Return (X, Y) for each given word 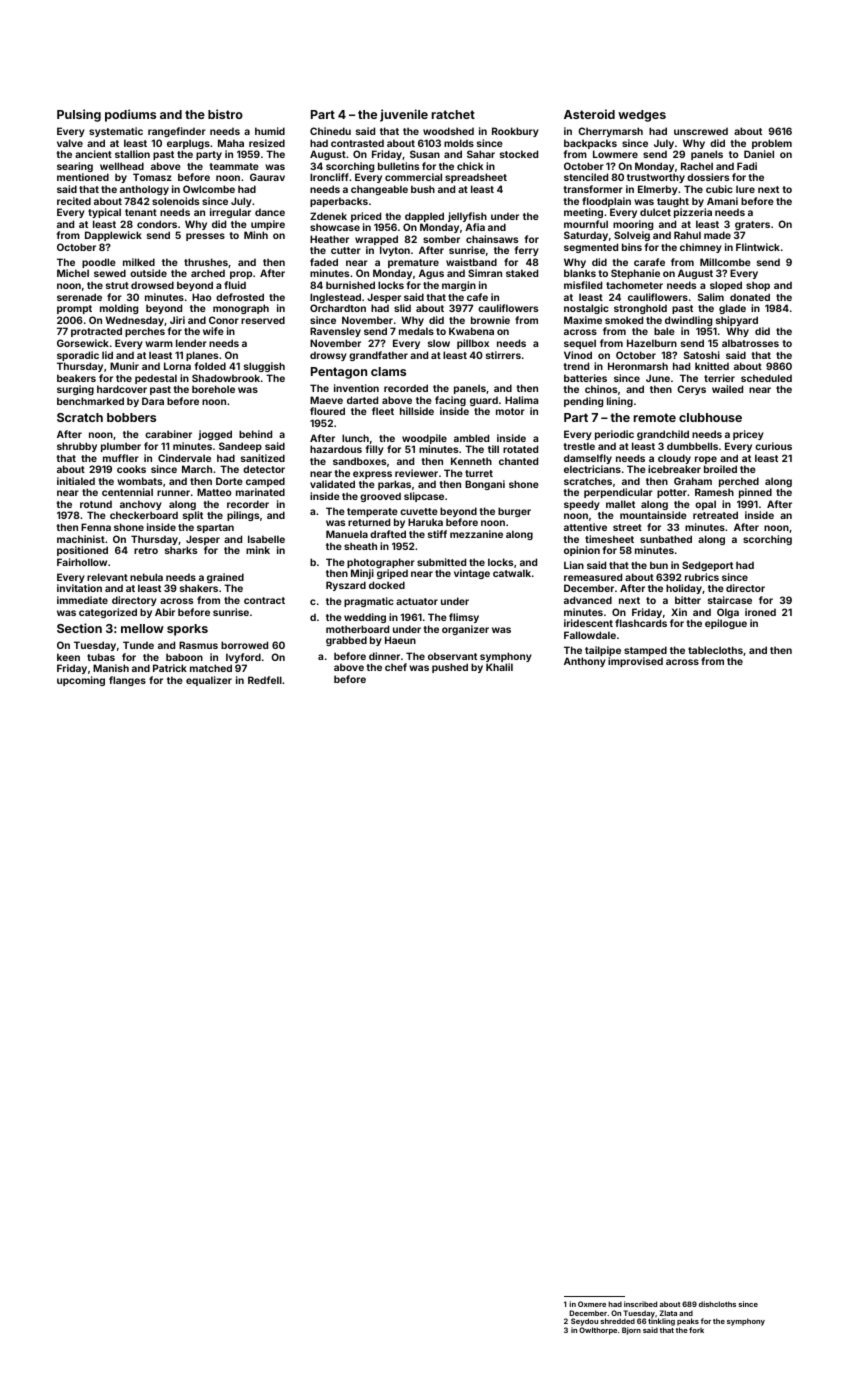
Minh (256, 235)
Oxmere (592, 1304)
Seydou (584, 1322)
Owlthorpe (598, 1331)
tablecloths (715, 650)
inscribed (640, 1304)
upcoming (81, 681)
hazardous (336, 449)
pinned (755, 493)
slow (439, 343)
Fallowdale (590, 635)
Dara (153, 401)
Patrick (170, 668)
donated (750, 297)
